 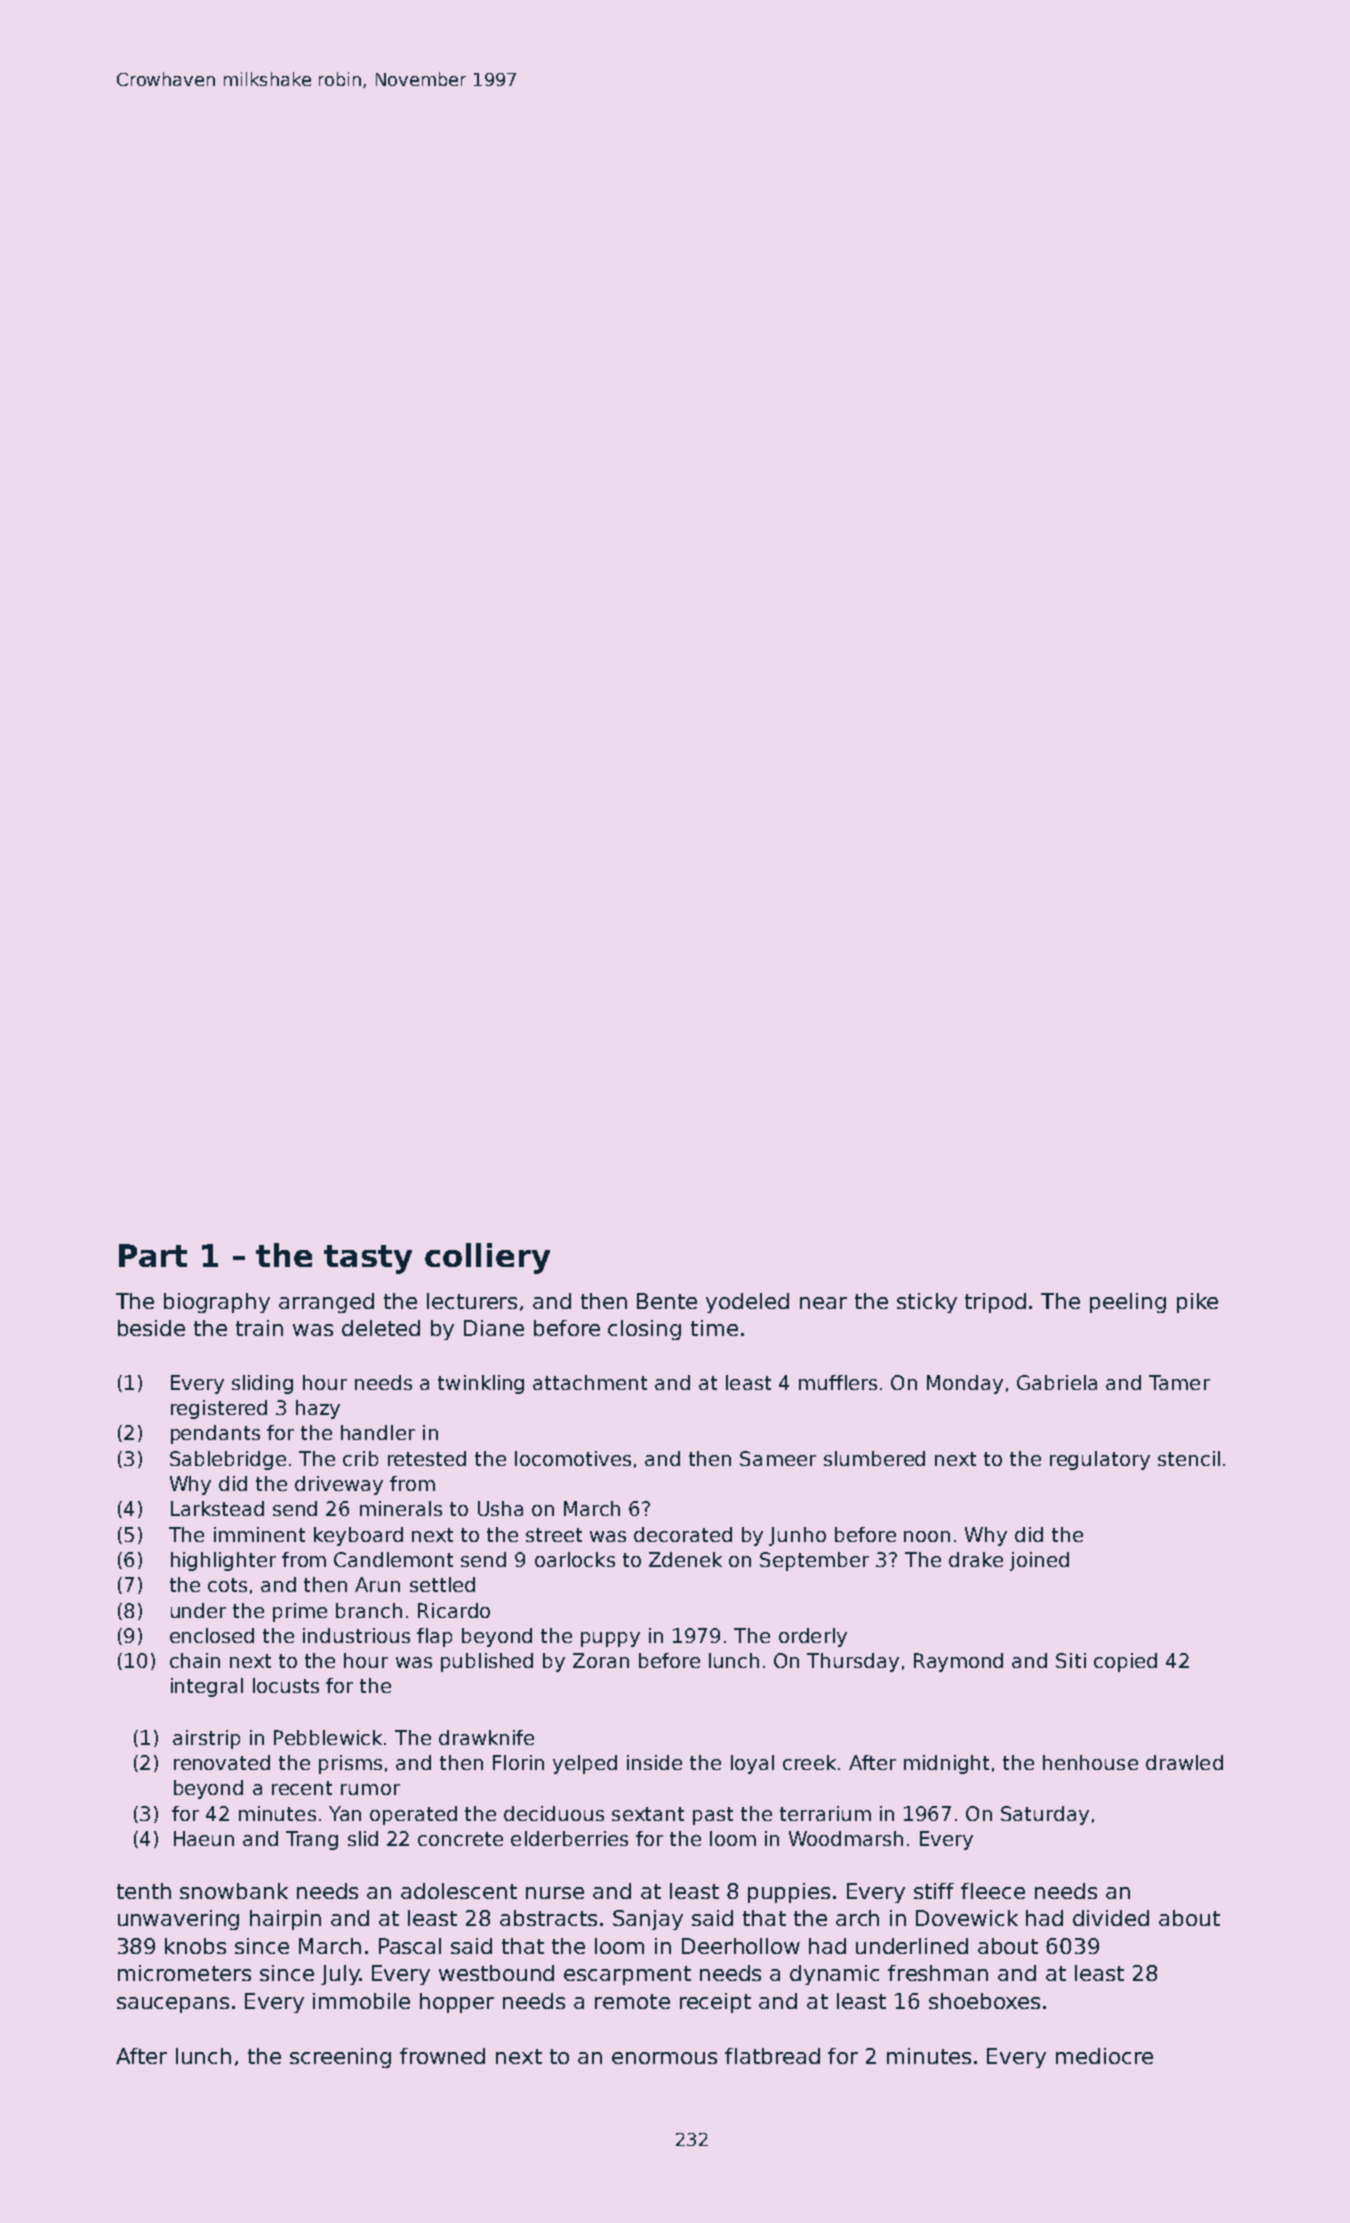 I want to click on locusts, so click(x=286, y=1685).
